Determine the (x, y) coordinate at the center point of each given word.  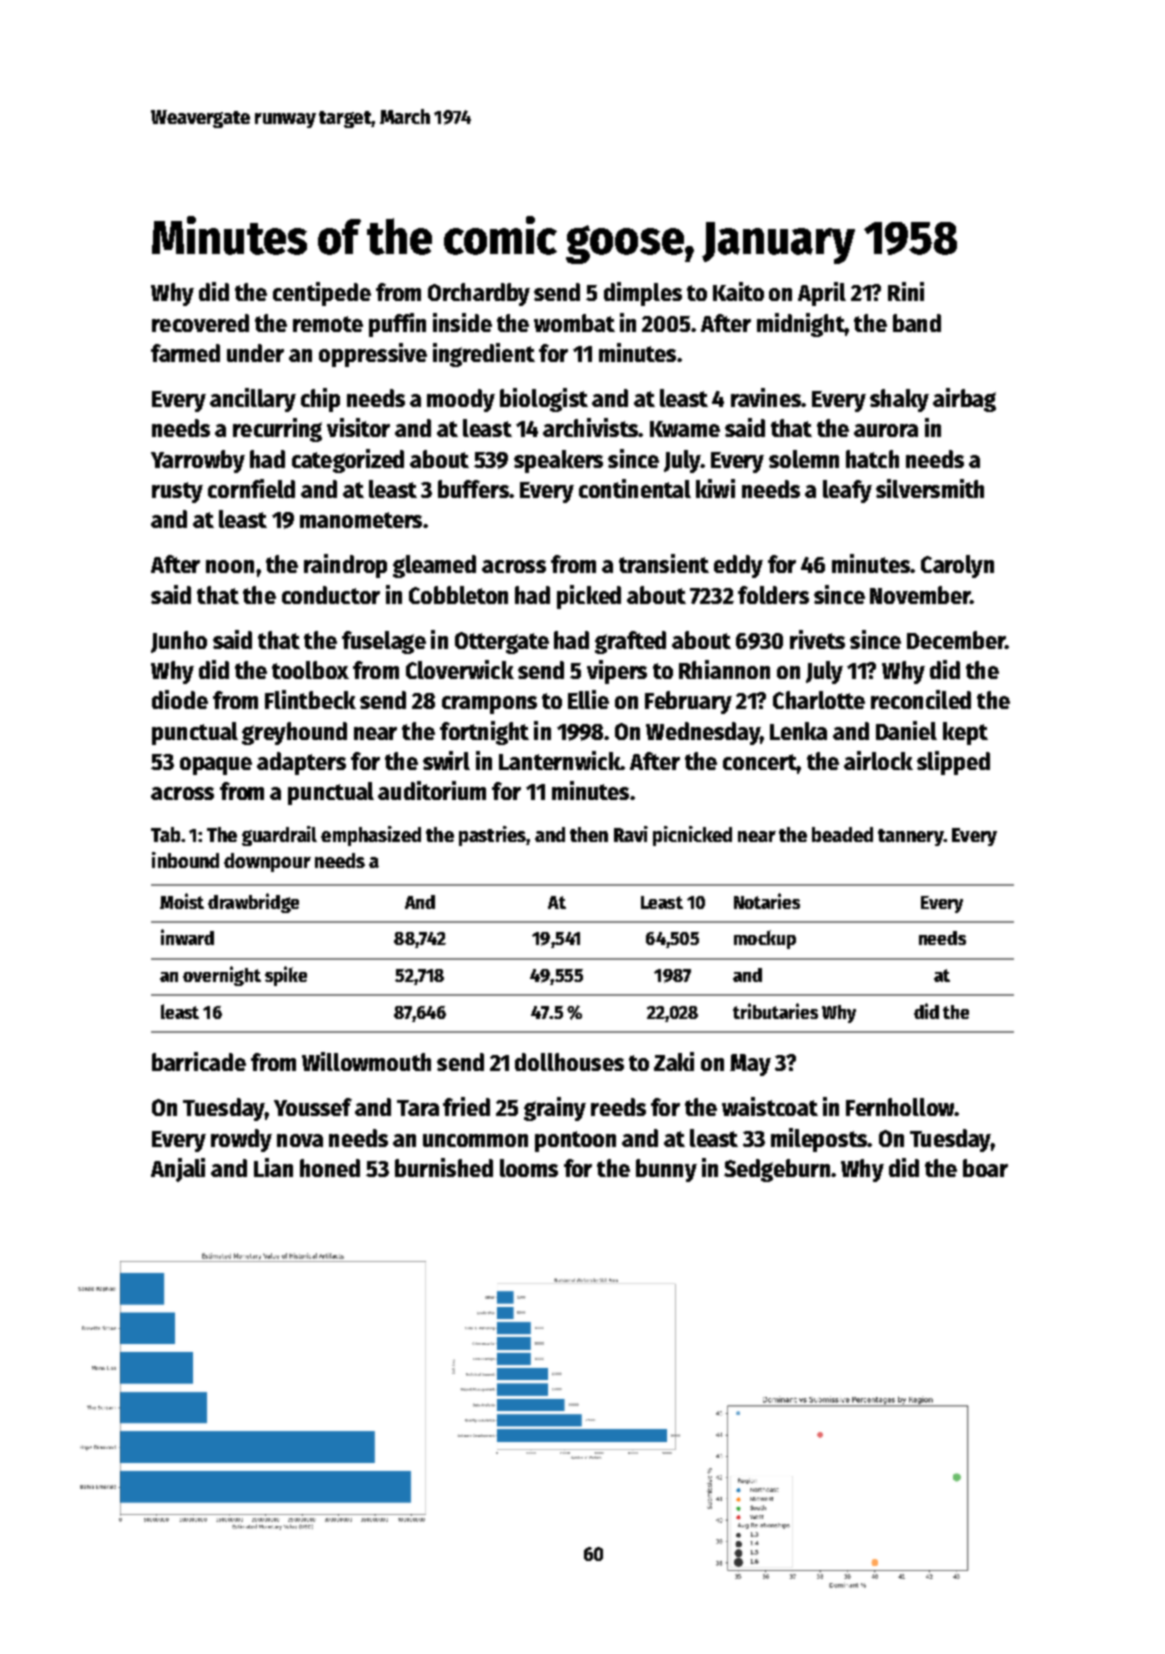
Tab (165, 834)
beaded (842, 834)
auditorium (432, 790)
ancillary (253, 400)
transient (664, 563)
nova (300, 1140)
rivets (817, 639)
